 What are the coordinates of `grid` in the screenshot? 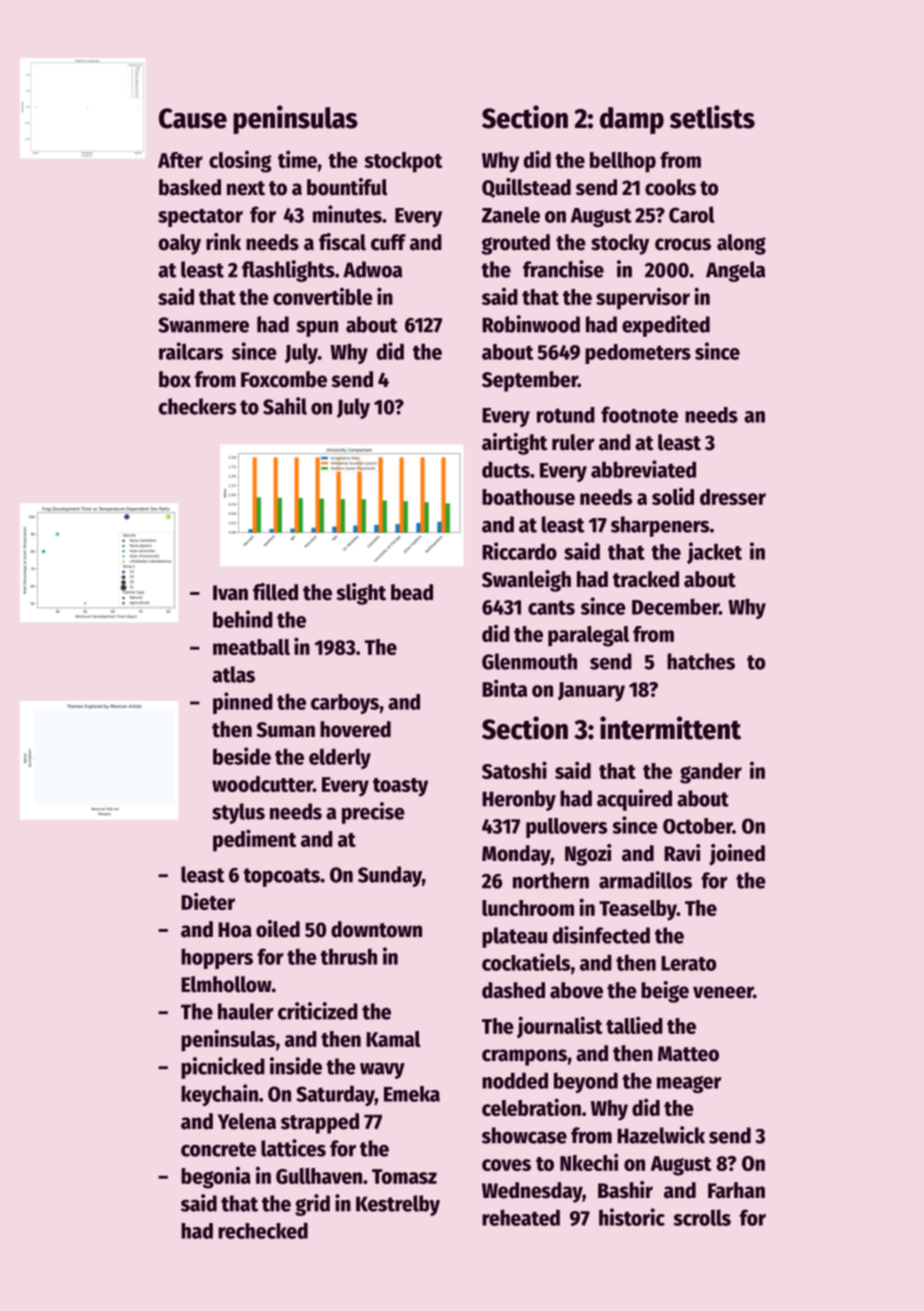 It's located at (312, 1205).
